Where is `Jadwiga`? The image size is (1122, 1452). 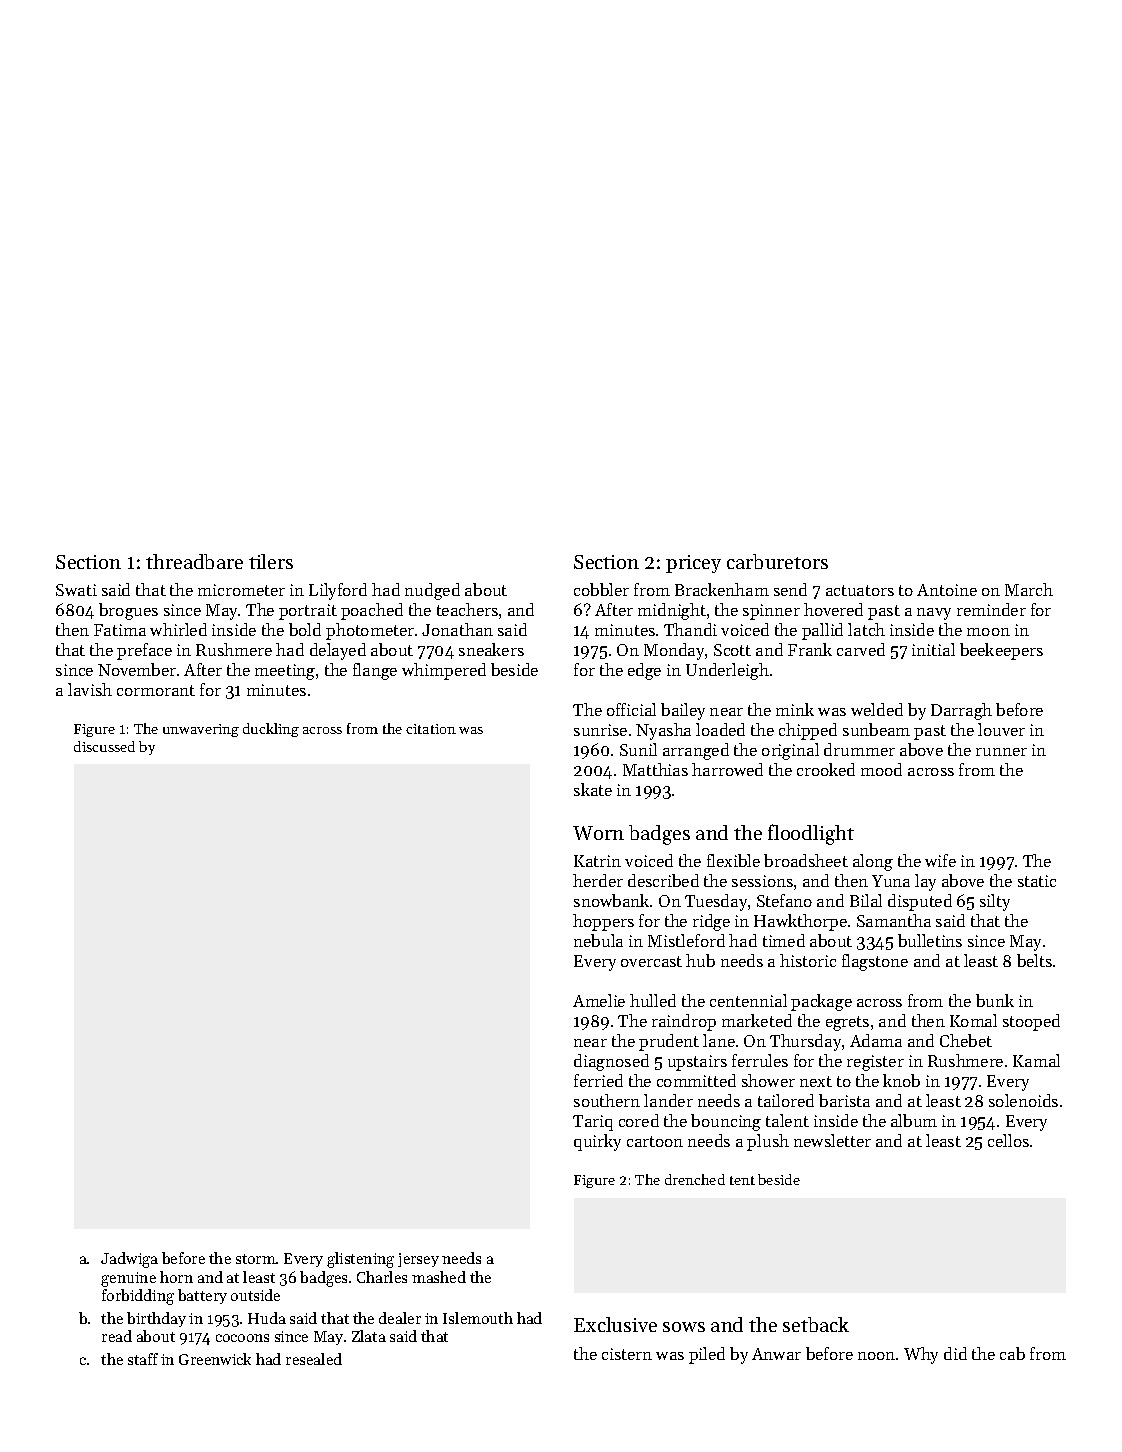
Jadwiga is located at coordinates (129, 1260).
